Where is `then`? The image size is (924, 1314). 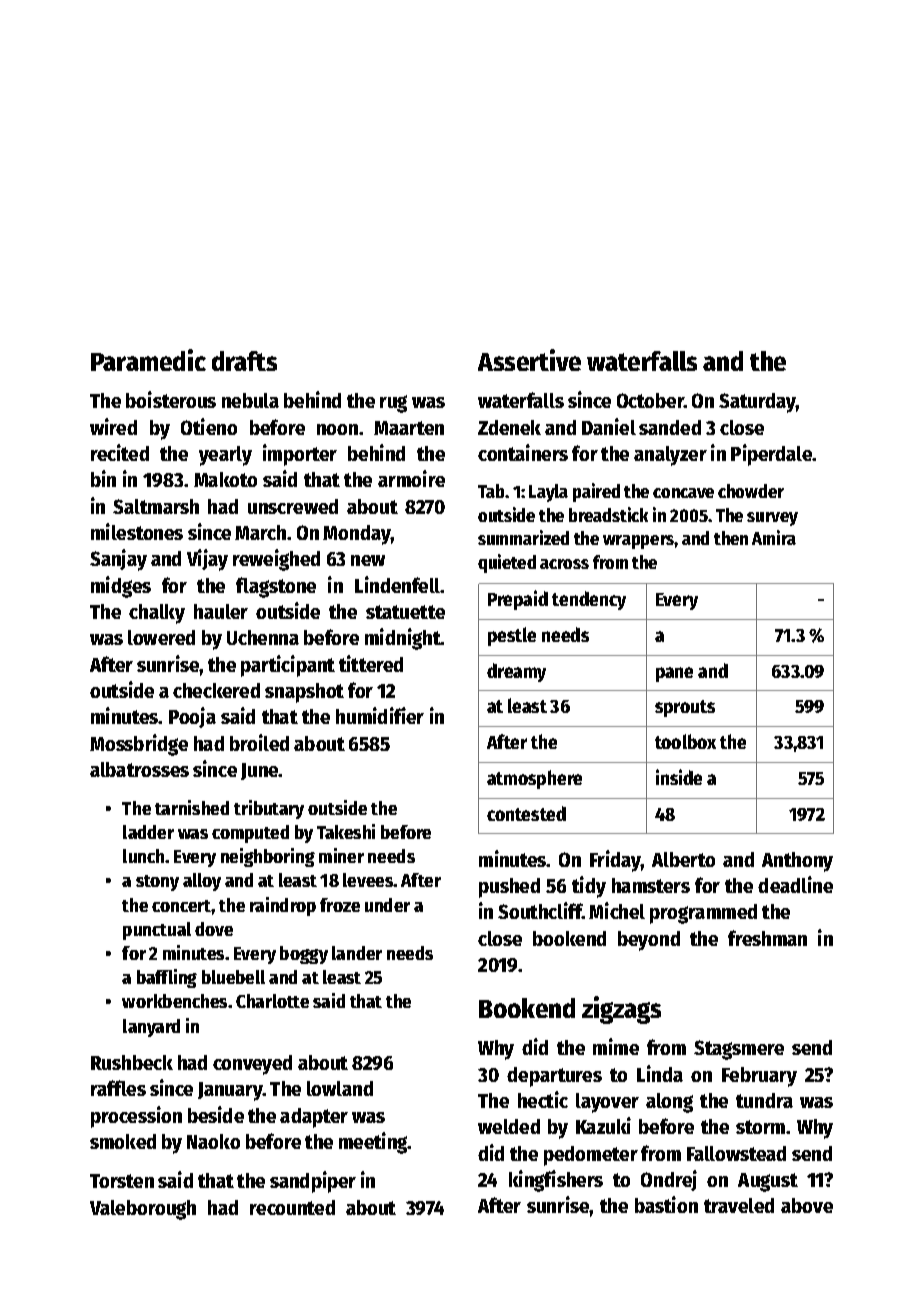 then is located at coordinates (731, 538).
